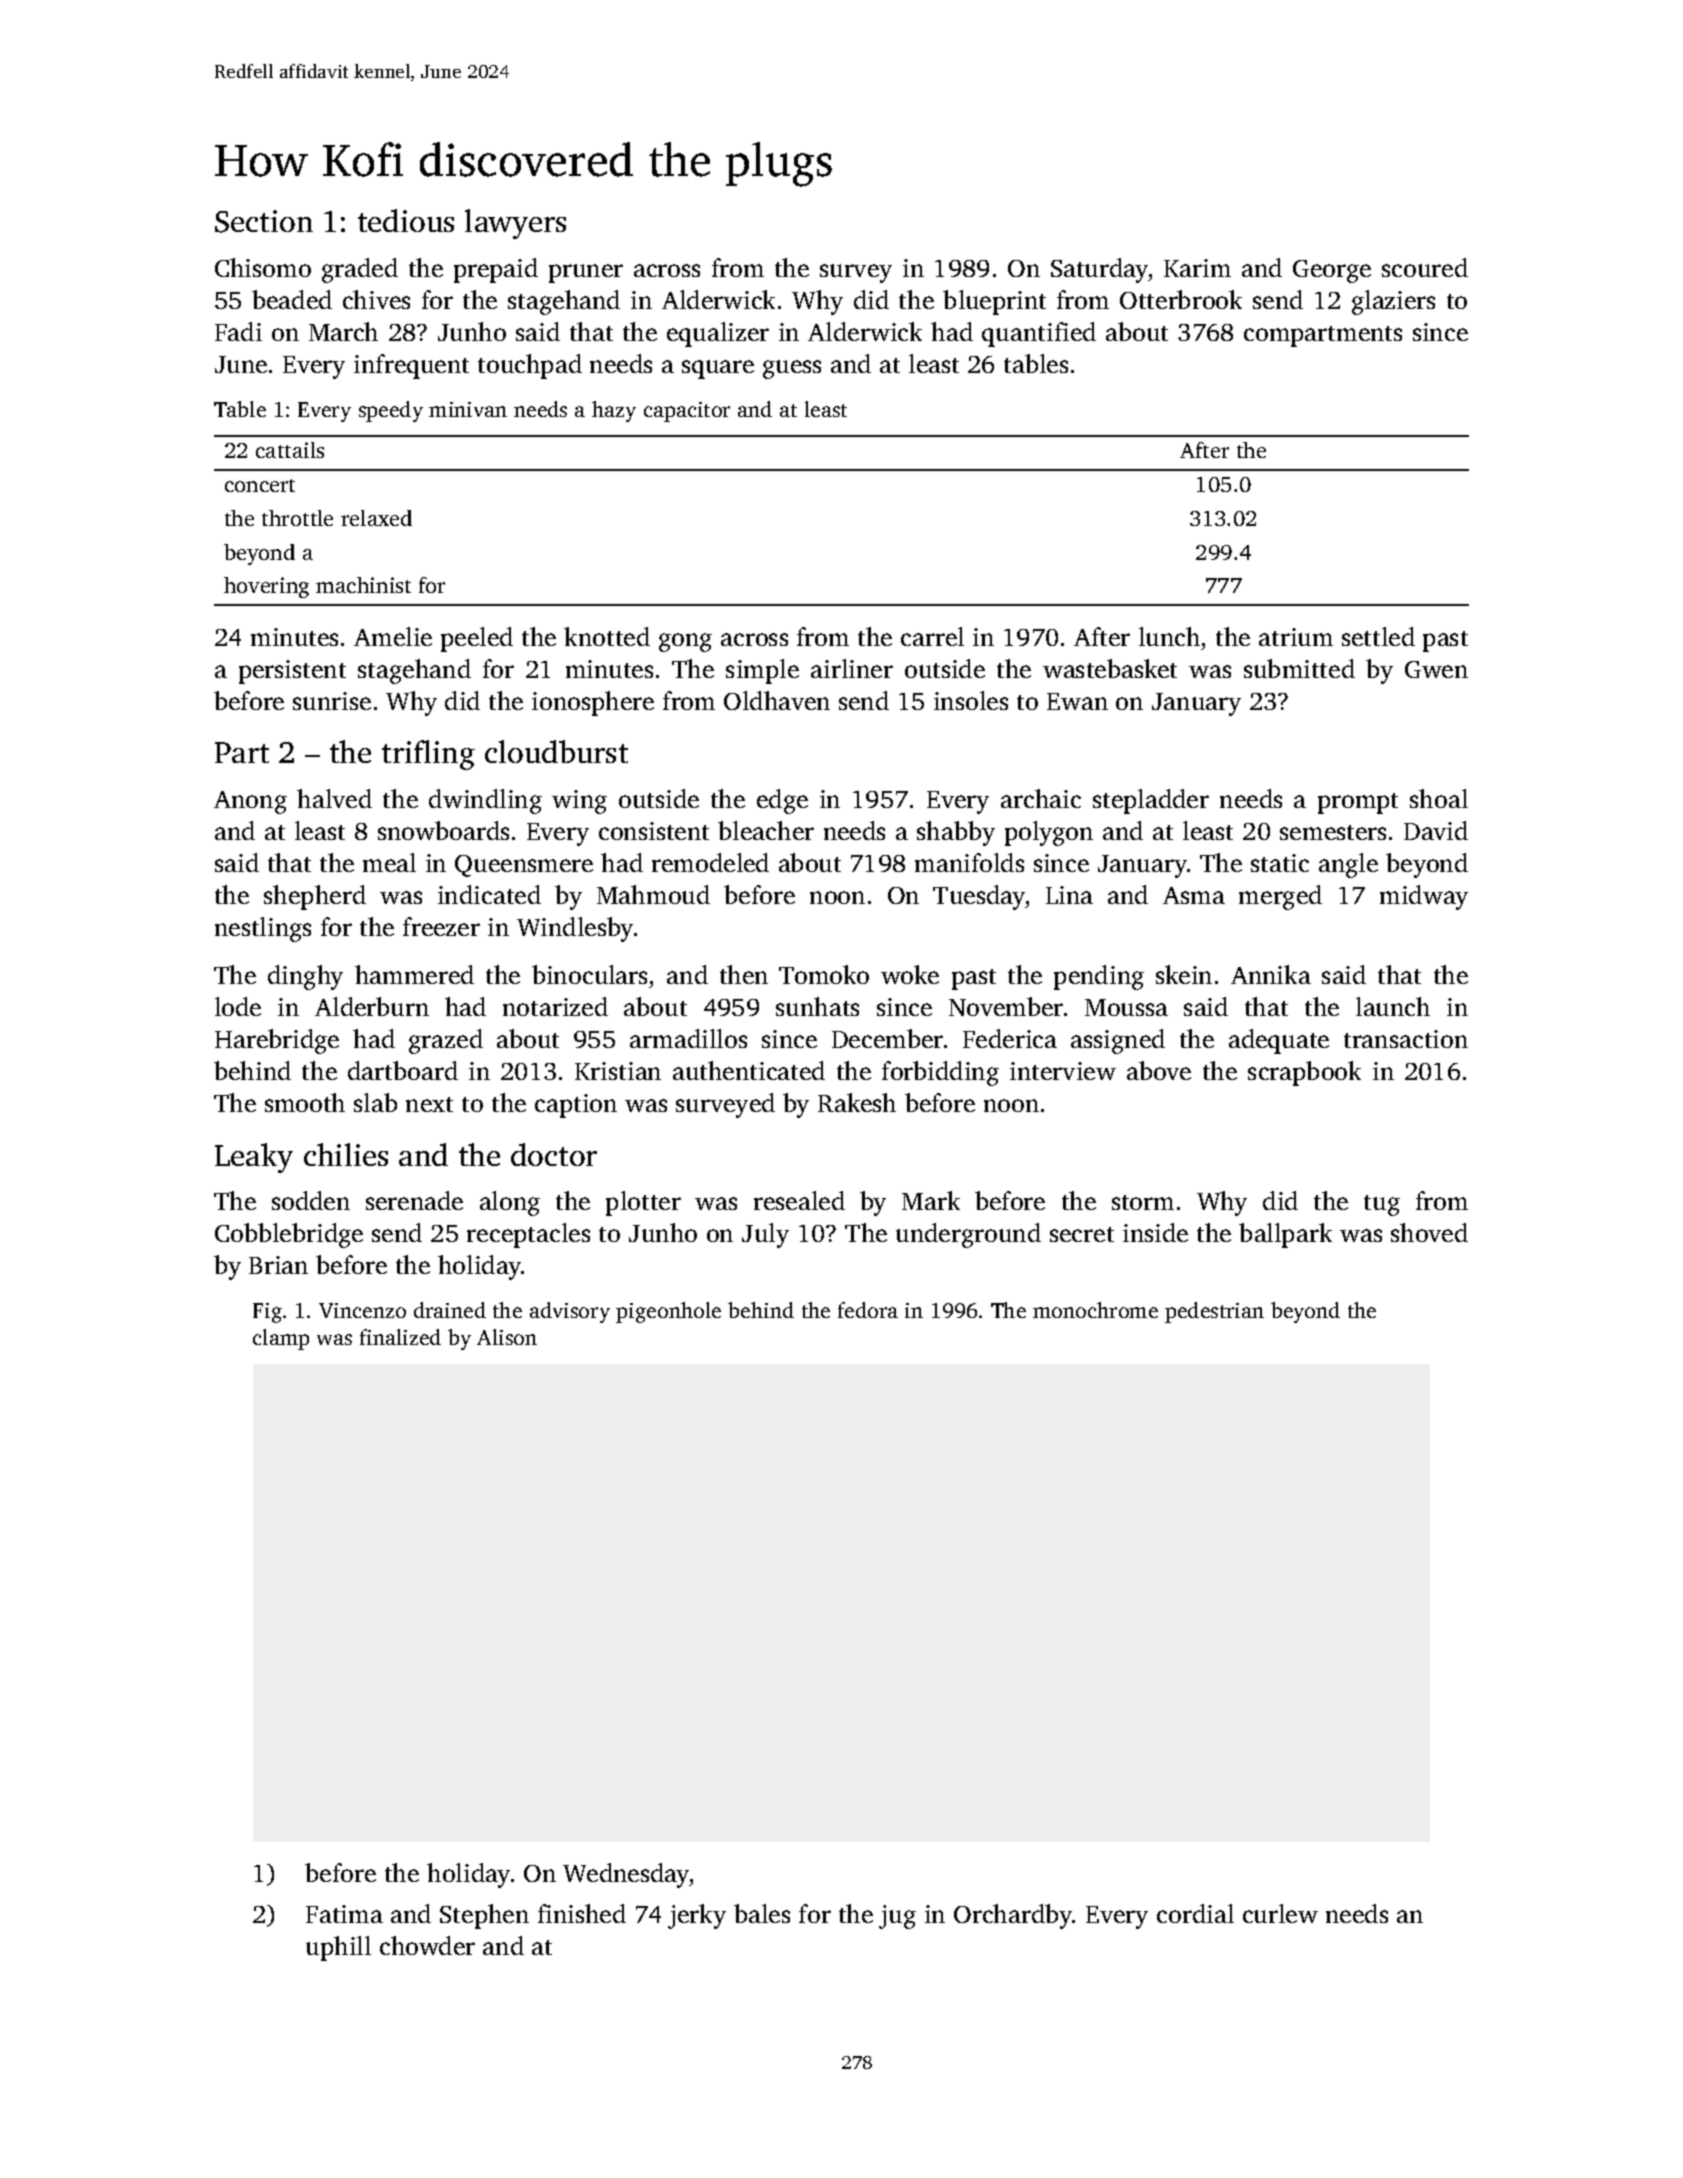 This screenshot has width=1683, height=2178. Describe the element at coordinates (1197, 268) in the screenshot. I see `Karim` at that location.
